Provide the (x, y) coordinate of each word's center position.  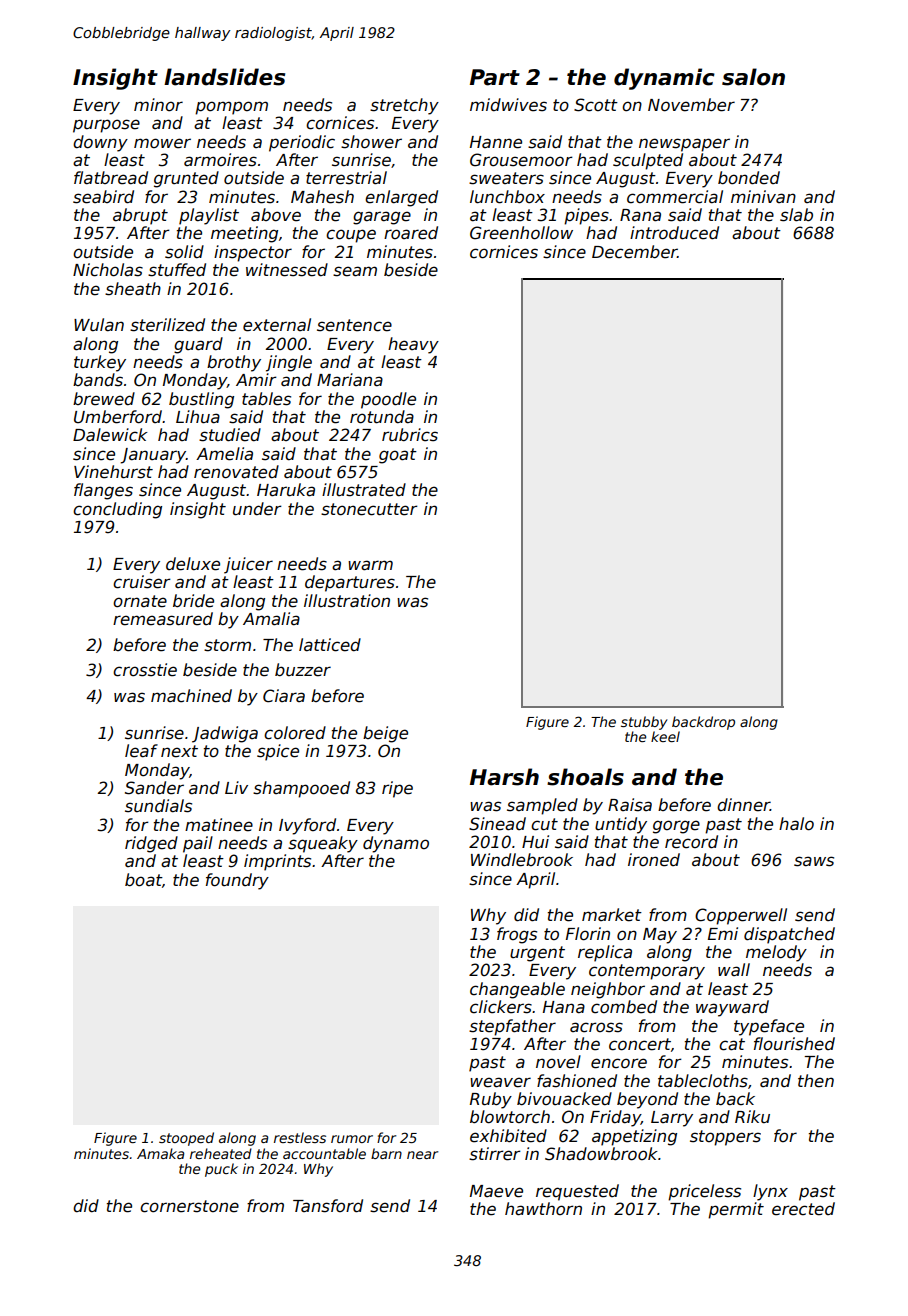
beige (385, 734)
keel (665, 736)
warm (370, 565)
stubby (644, 723)
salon (753, 77)
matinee (219, 825)
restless (300, 1137)
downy (100, 143)
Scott (596, 105)
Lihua (198, 417)
